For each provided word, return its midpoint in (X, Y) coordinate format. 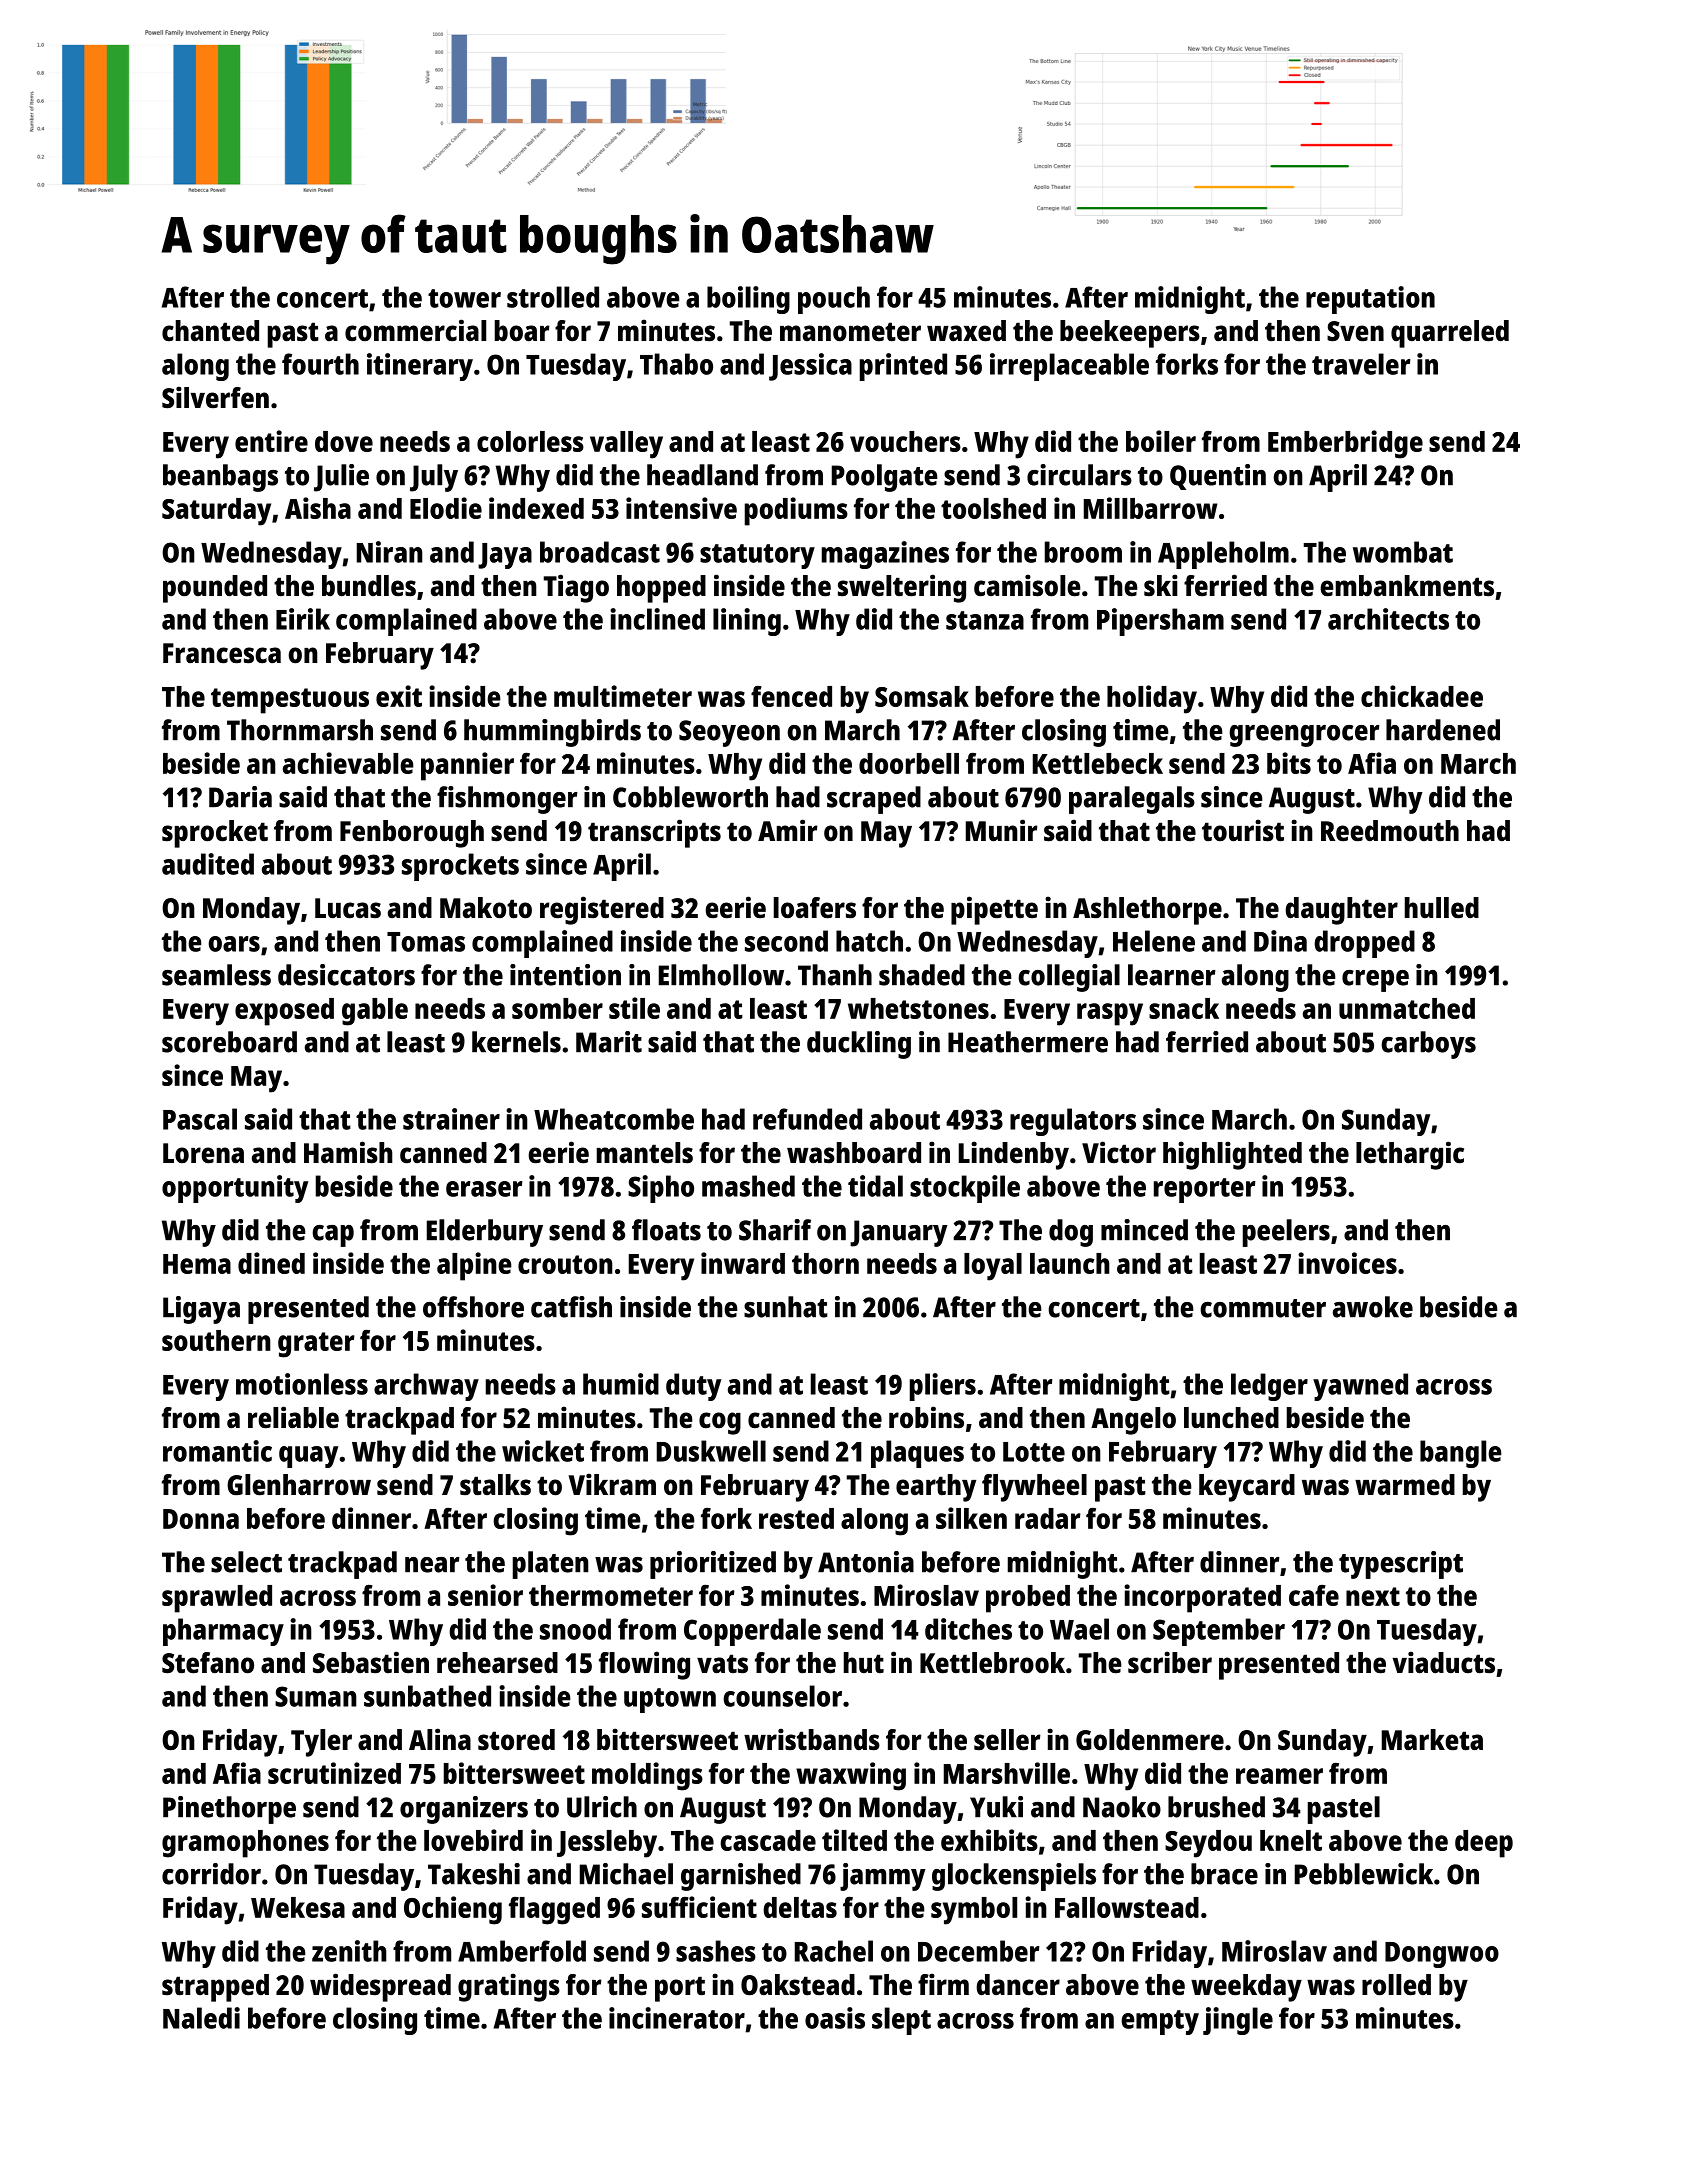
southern (216, 1340)
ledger (1269, 1387)
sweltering (902, 588)
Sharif (775, 1230)
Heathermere (1028, 1042)
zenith (349, 1951)
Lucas (348, 908)
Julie (341, 478)
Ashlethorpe (1147, 911)
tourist (1243, 830)
